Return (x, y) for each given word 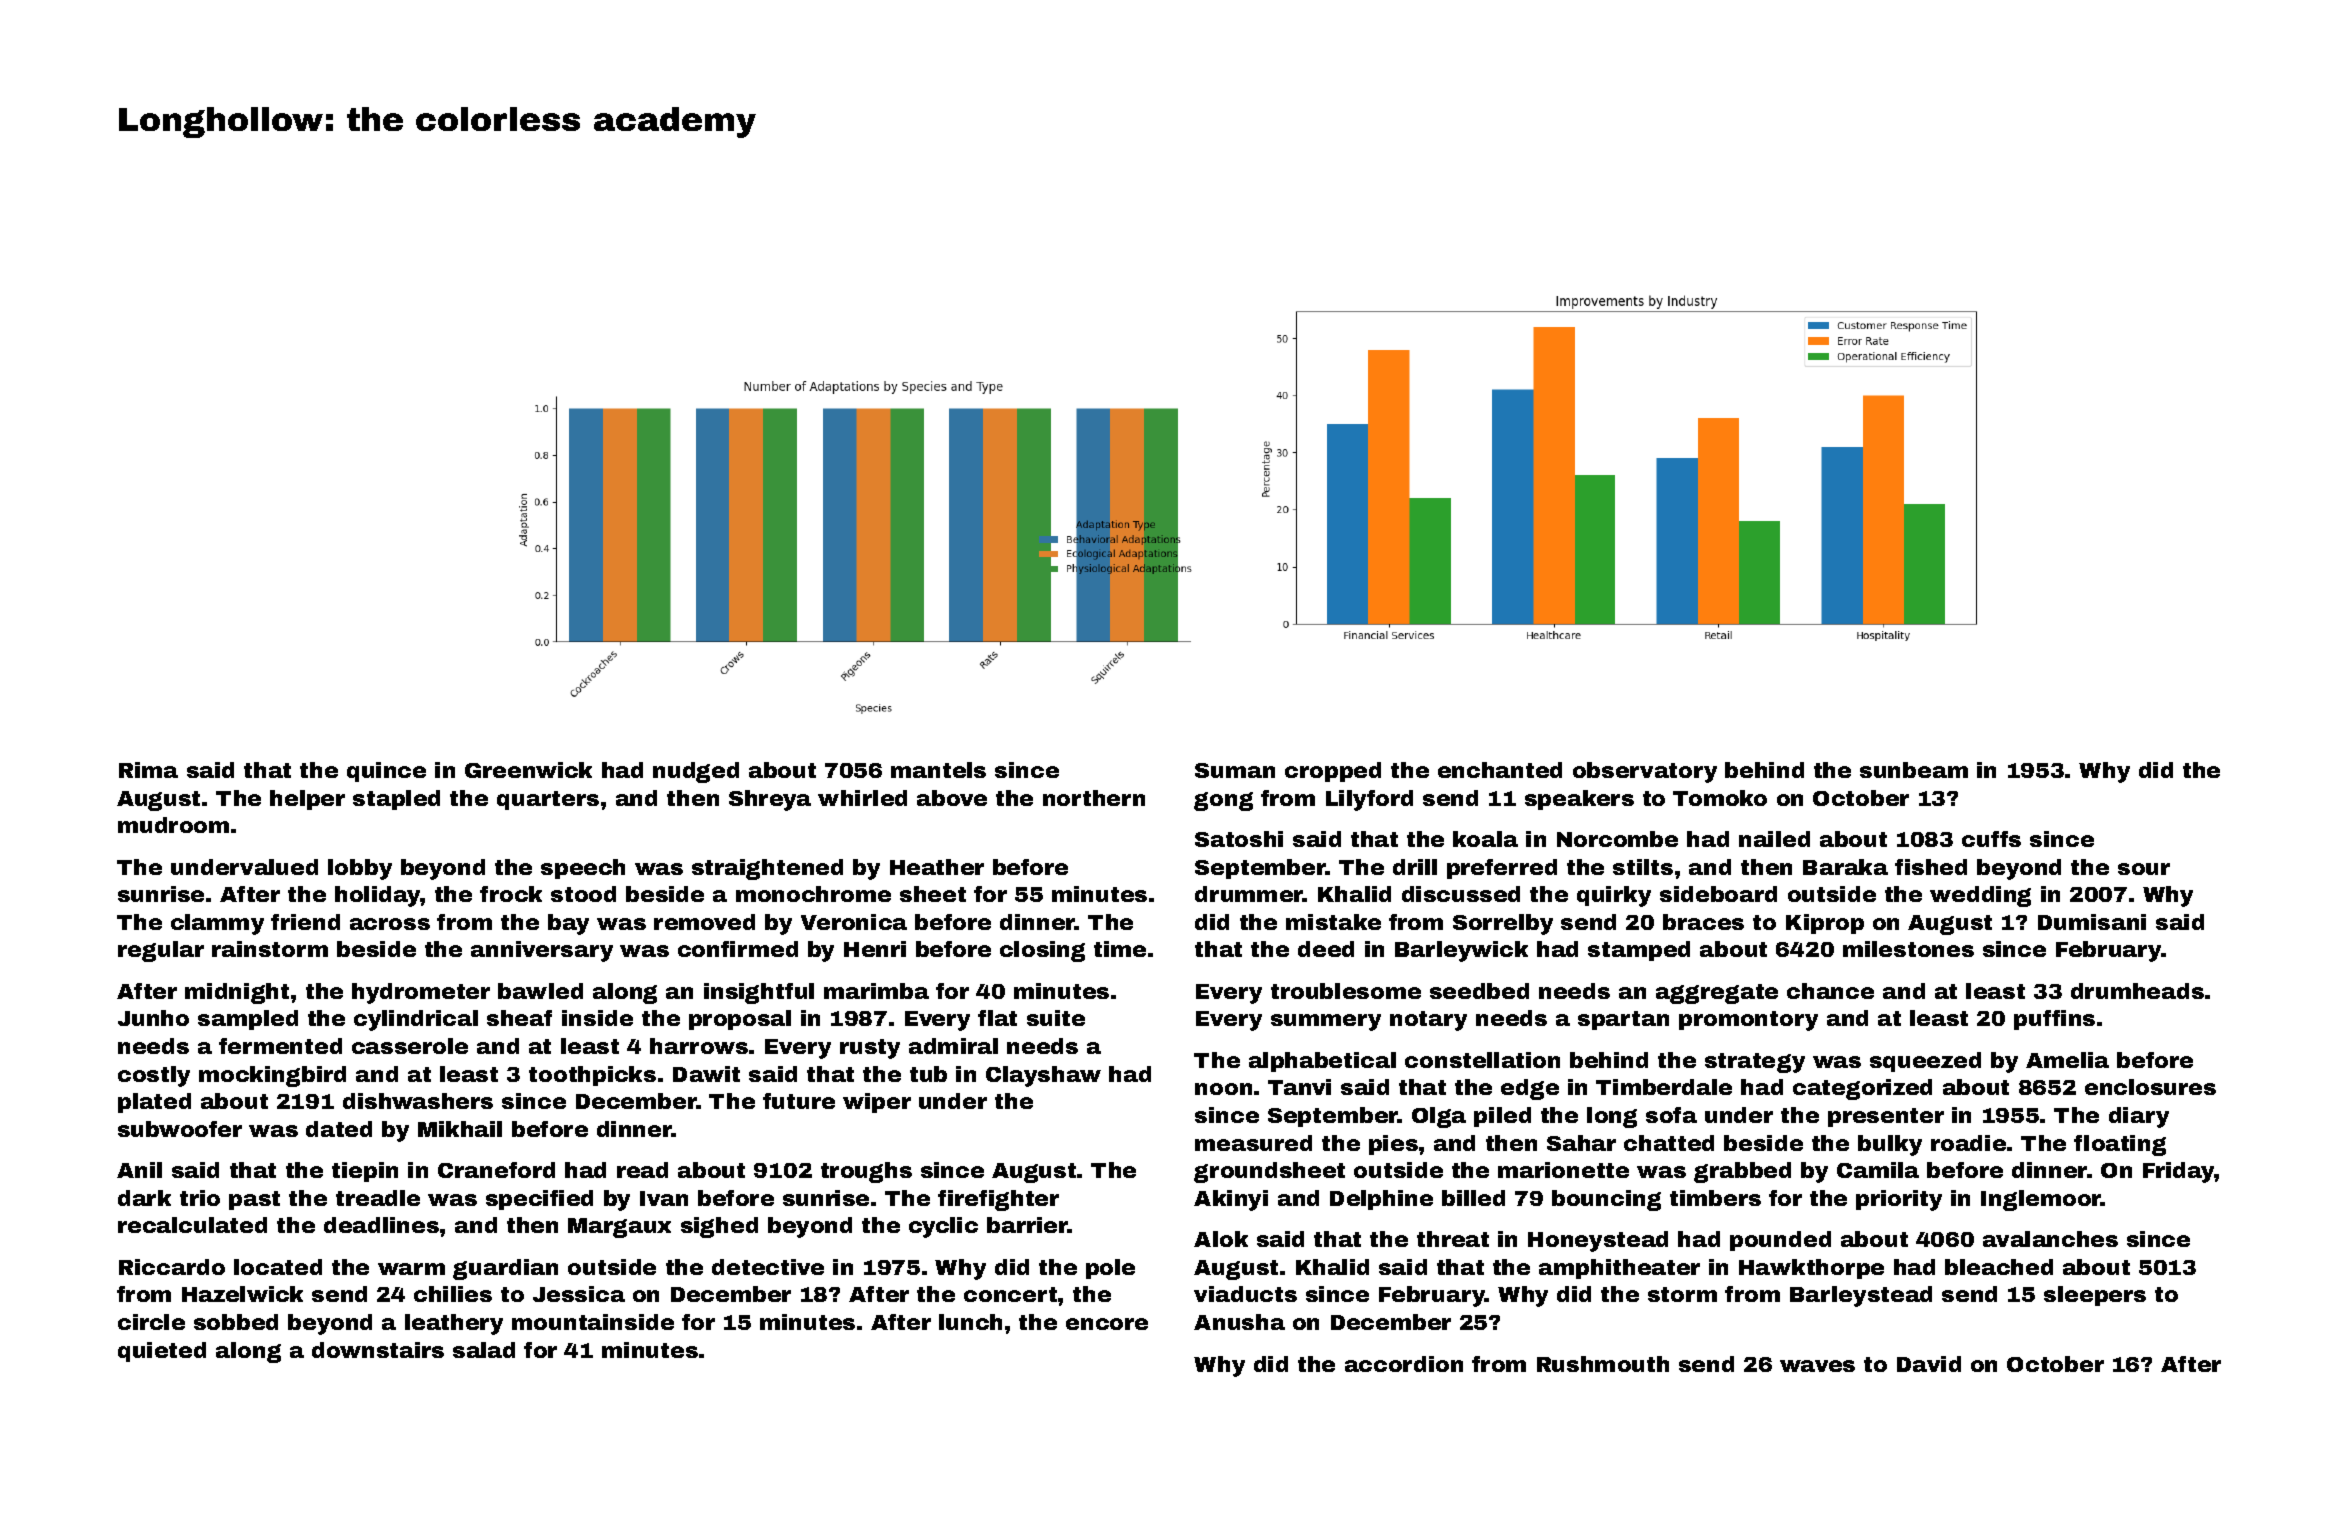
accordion (1404, 1364)
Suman (1235, 770)
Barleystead (1861, 1296)
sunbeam (1914, 770)
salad (484, 1350)
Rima (148, 770)
